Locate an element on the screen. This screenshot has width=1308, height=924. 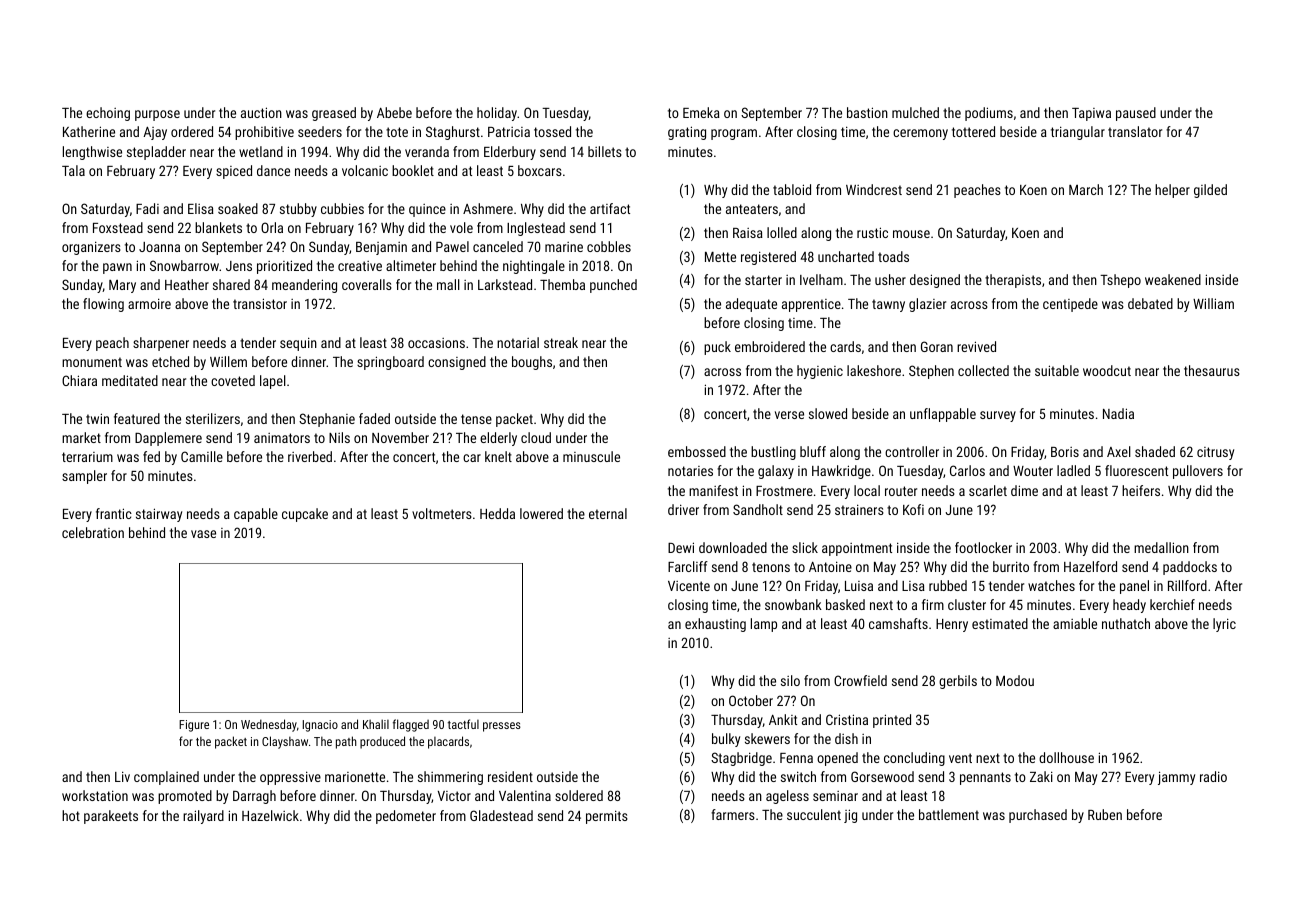
tote is located at coordinates (397, 132).
